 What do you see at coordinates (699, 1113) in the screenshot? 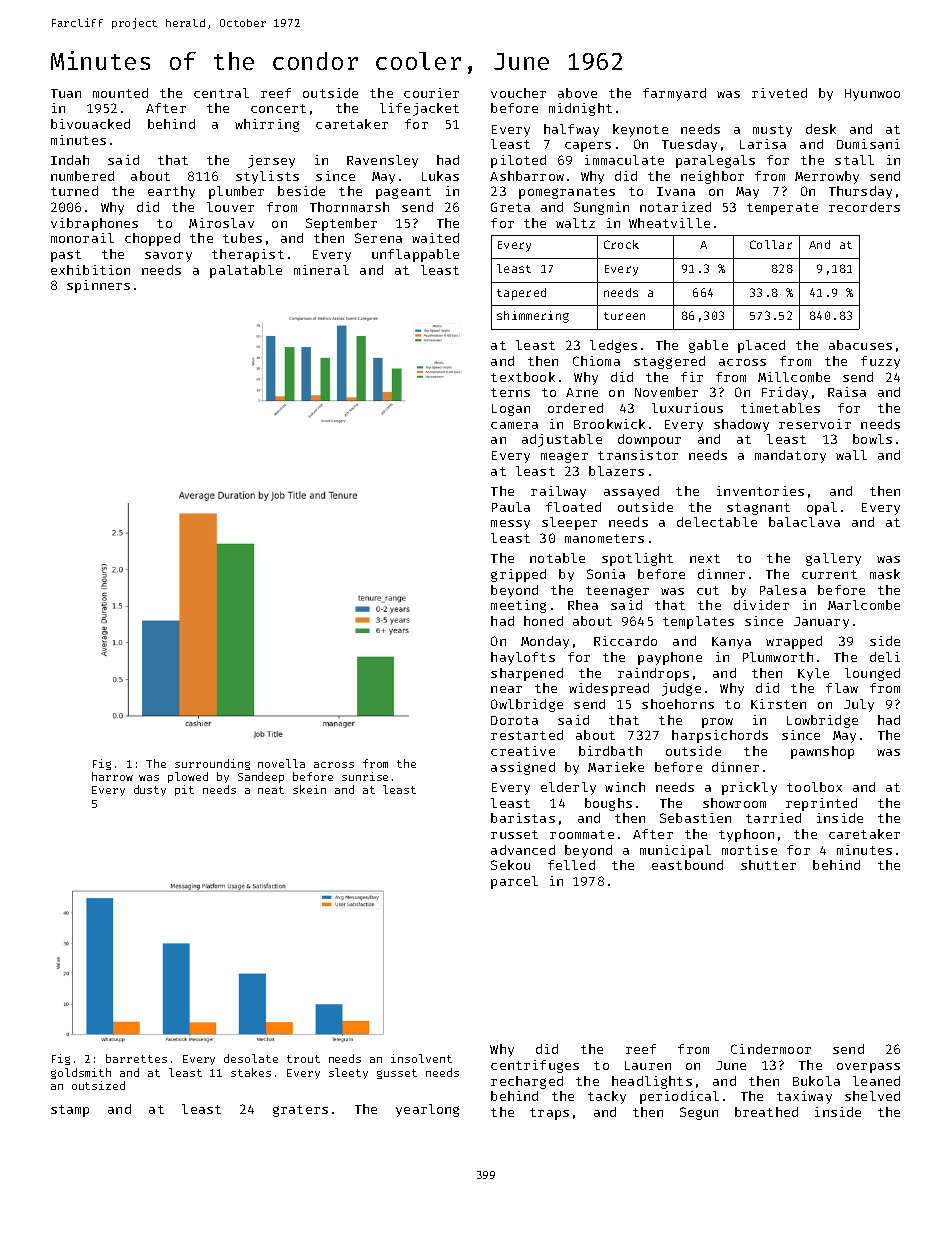
I see `Segun` at bounding box center [699, 1113].
